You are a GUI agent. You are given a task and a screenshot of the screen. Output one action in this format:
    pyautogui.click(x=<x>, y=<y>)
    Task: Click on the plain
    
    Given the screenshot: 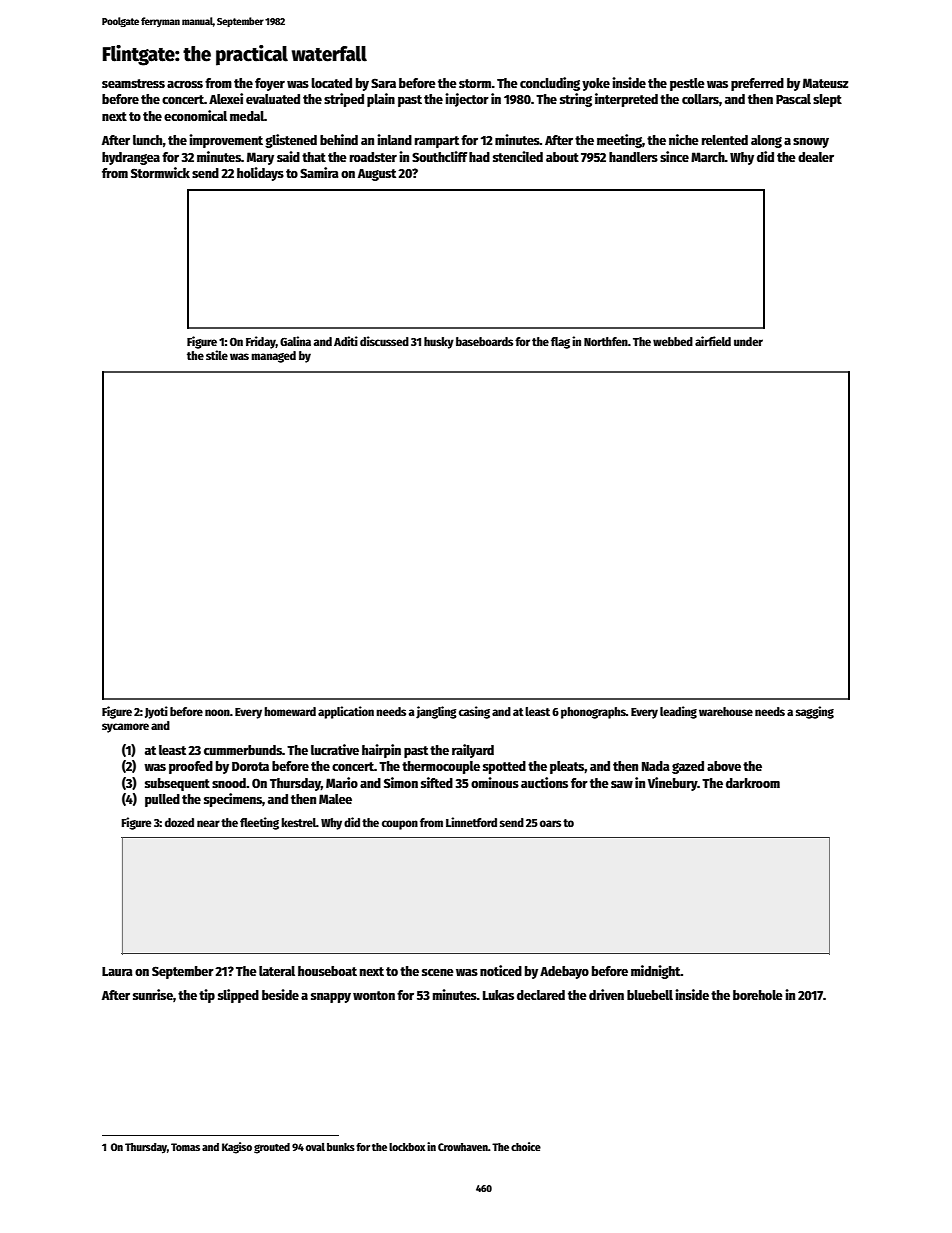 What is the action you would take?
    pyautogui.click(x=381, y=100)
